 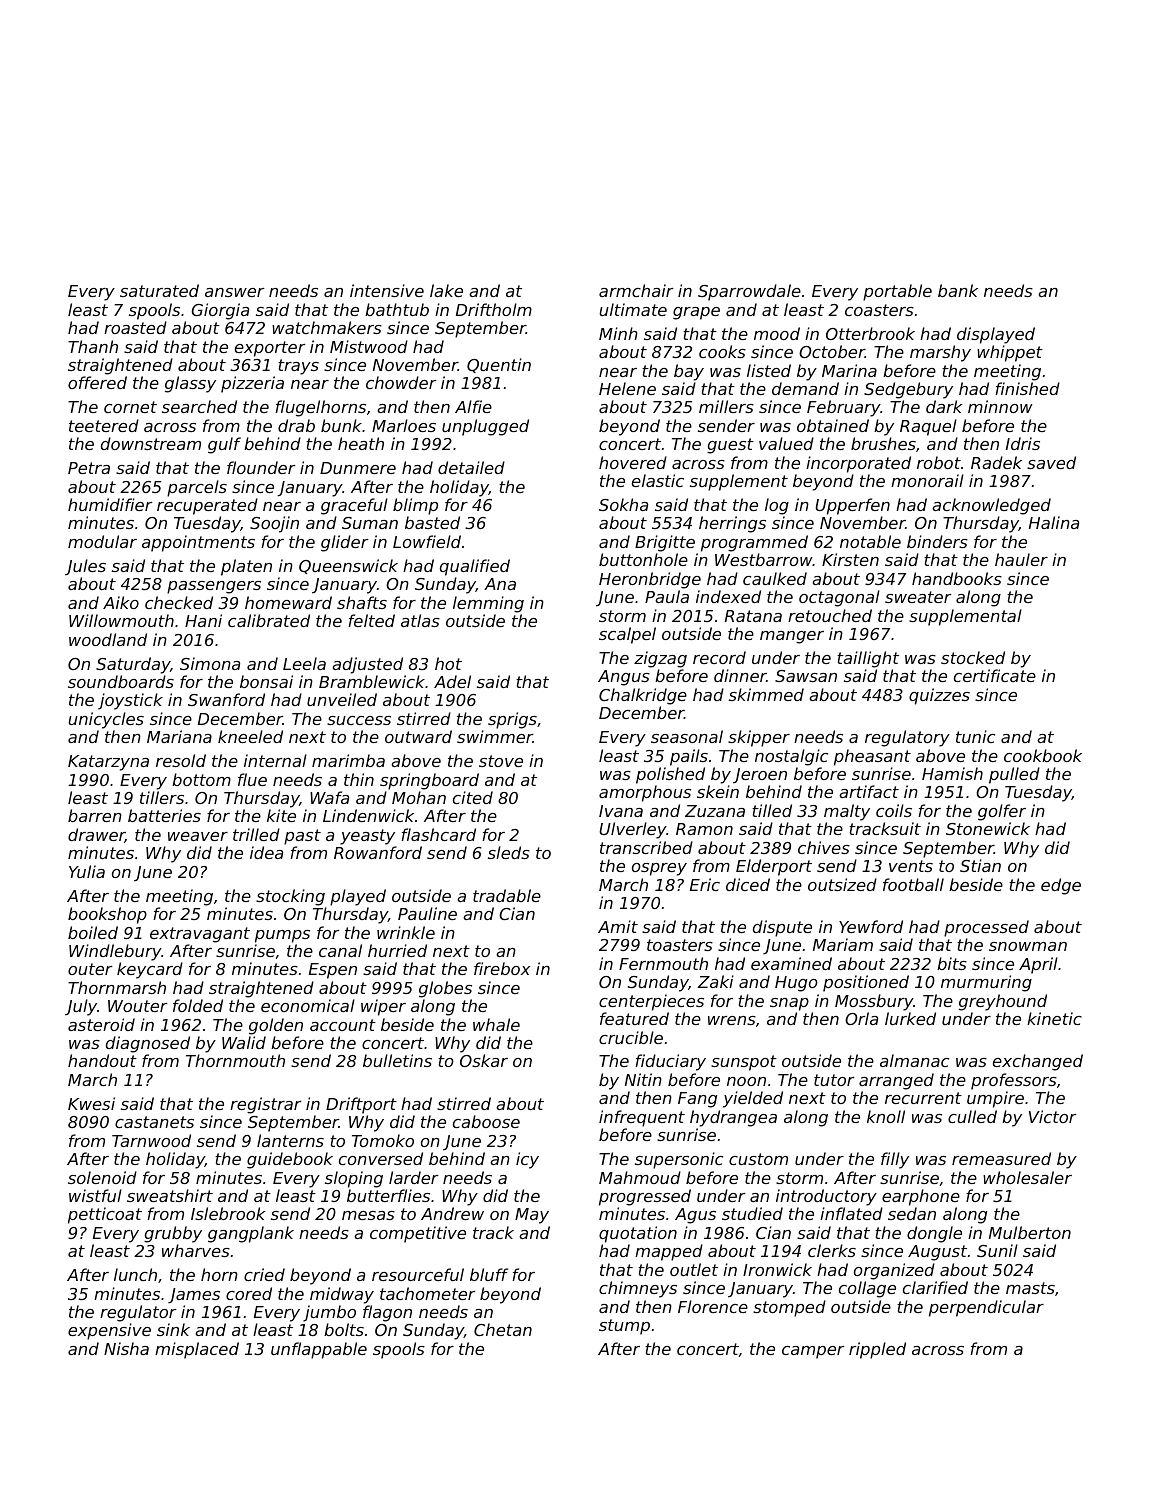 What do you see at coordinates (250, 736) in the screenshot?
I see `kneeled` at bounding box center [250, 736].
